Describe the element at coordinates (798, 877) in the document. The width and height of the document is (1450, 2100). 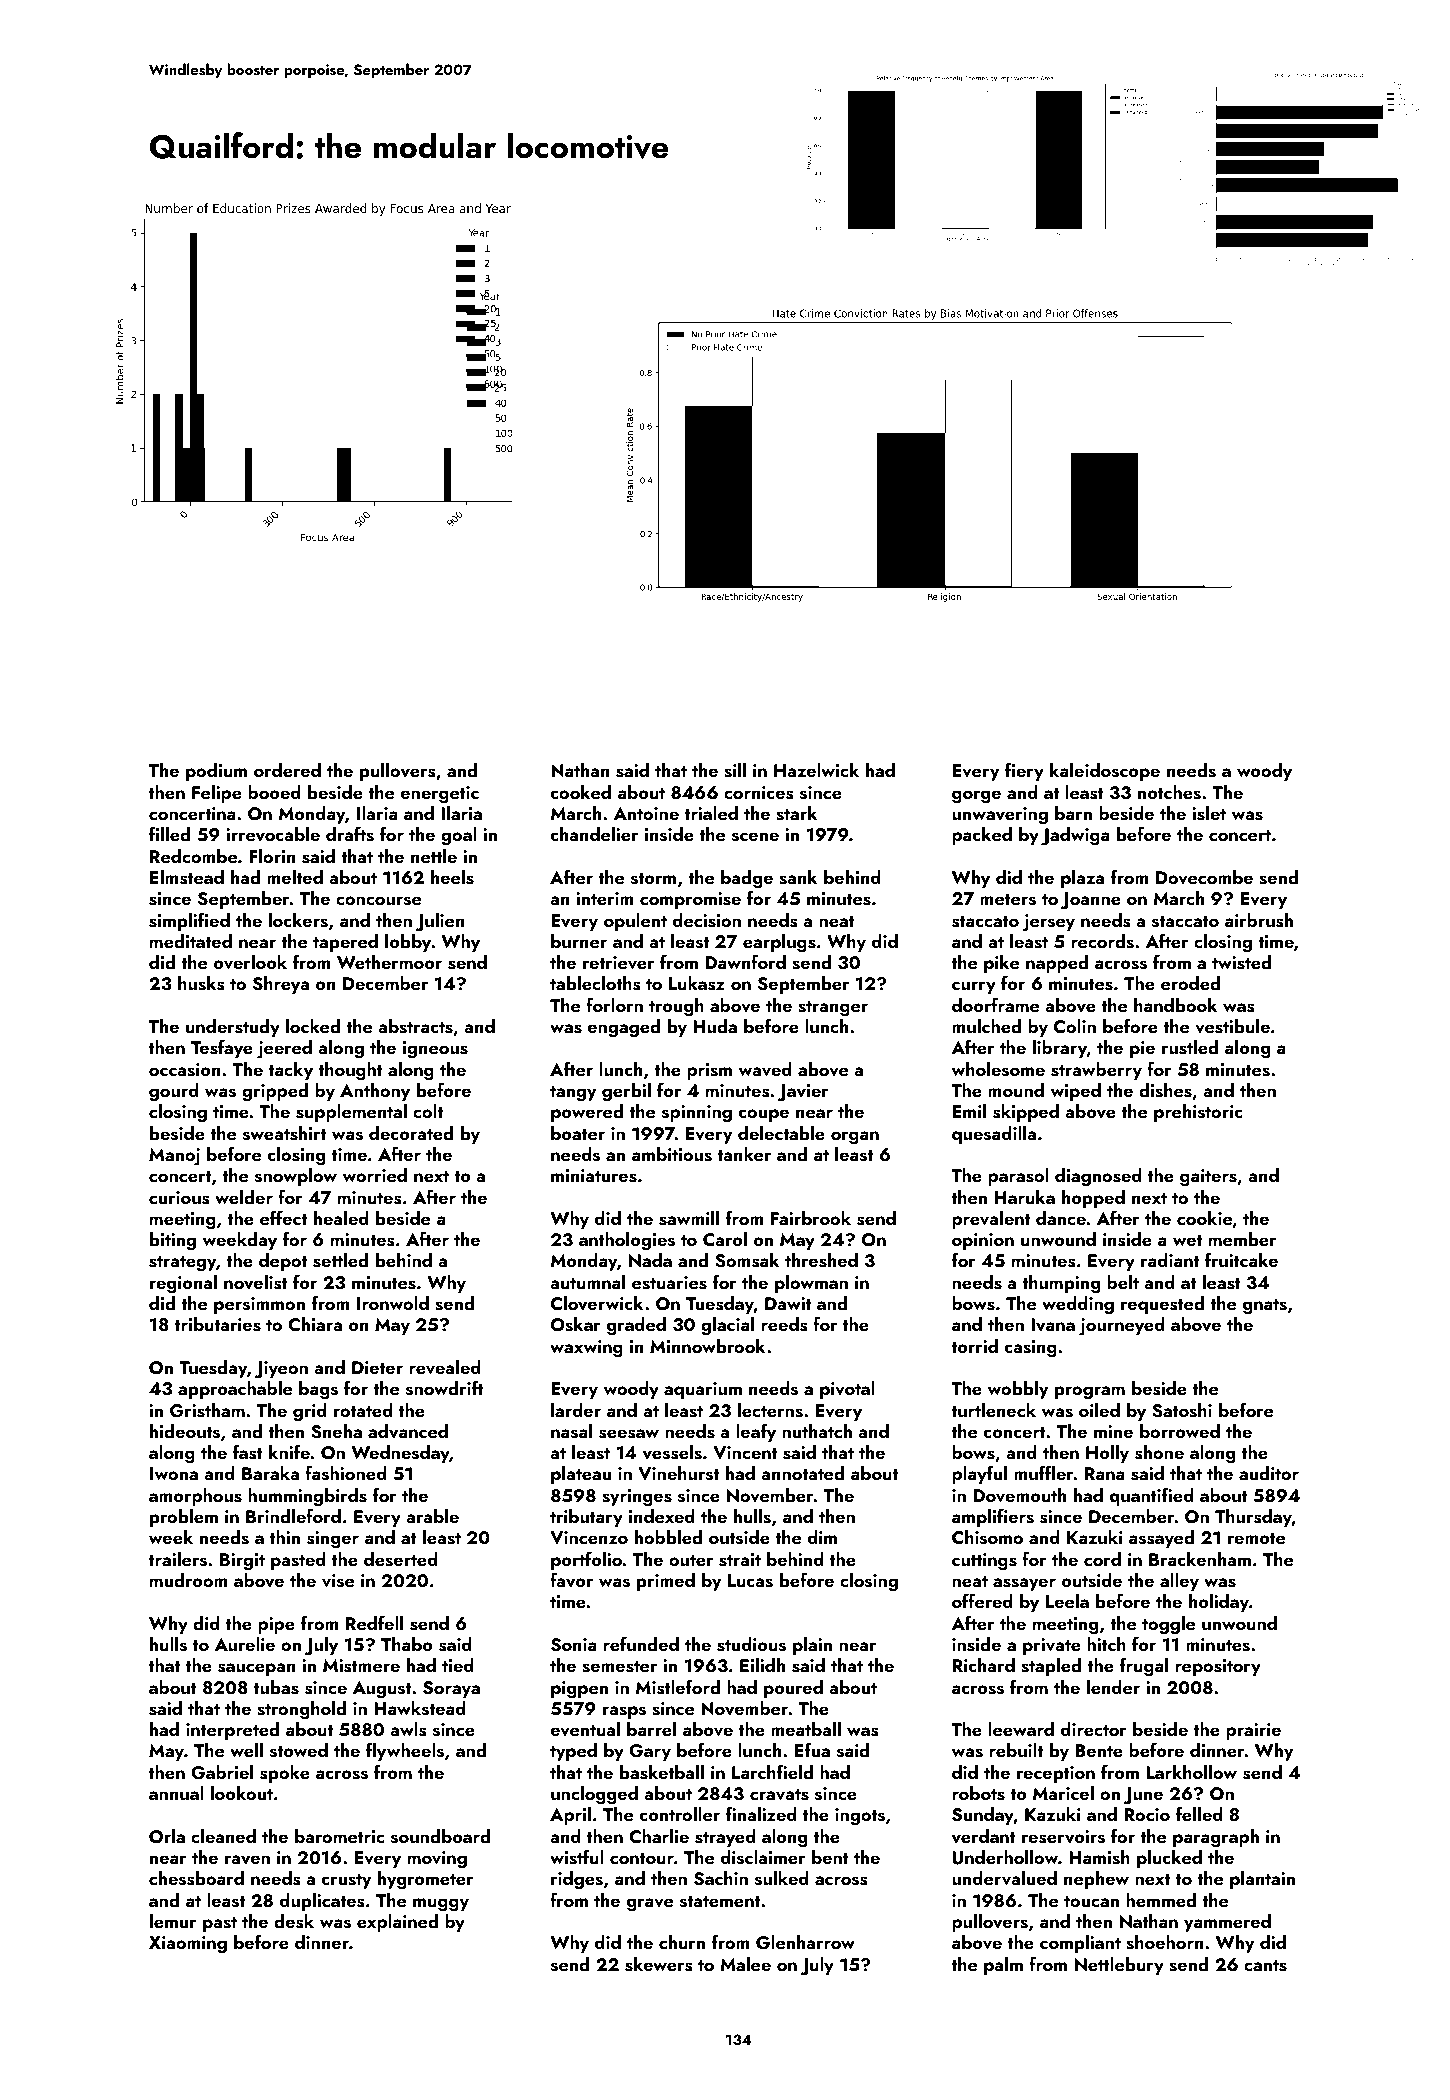
I see `sank` at that location.
